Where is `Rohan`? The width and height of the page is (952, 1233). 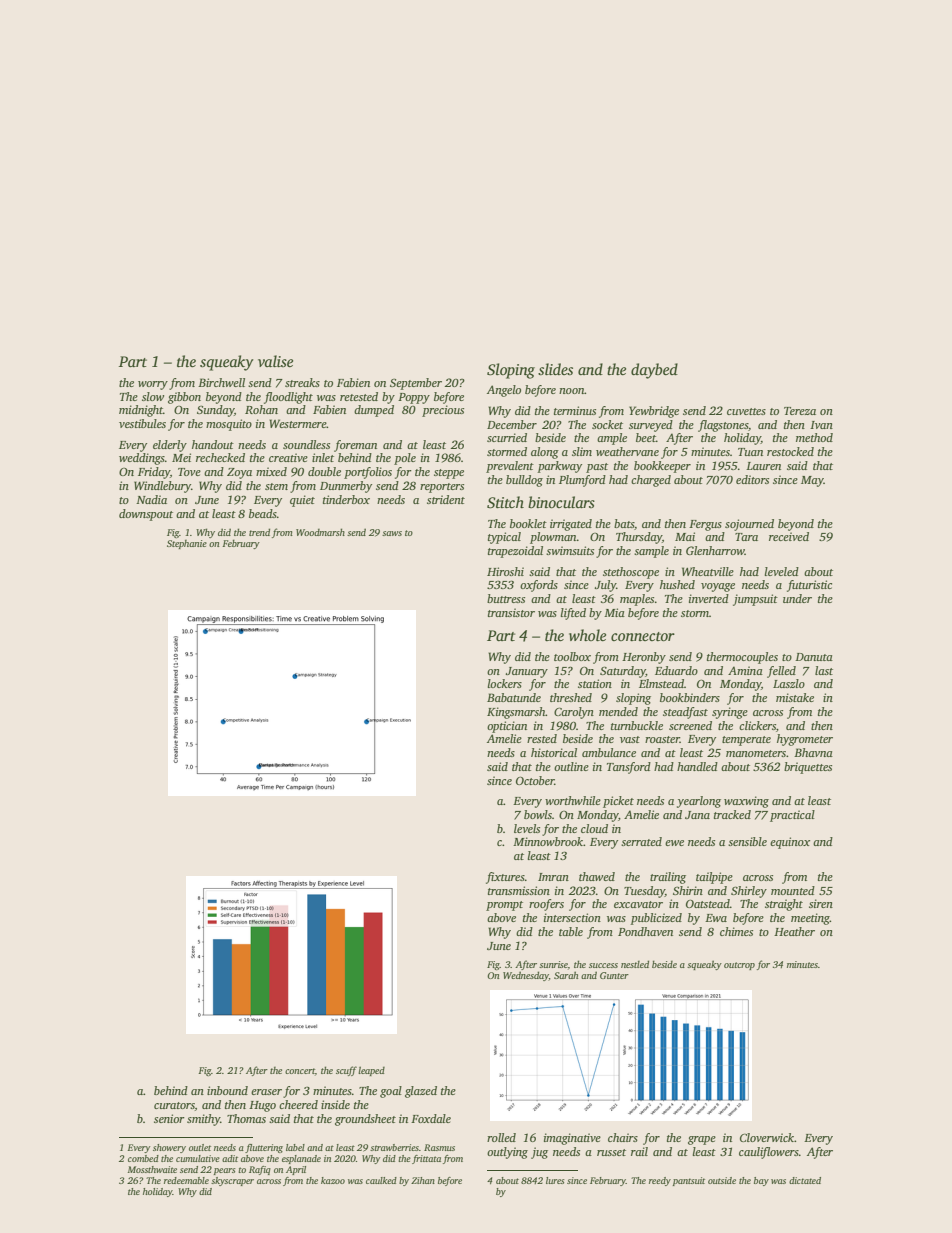
Rohan is located at coordinates (261, 409).
